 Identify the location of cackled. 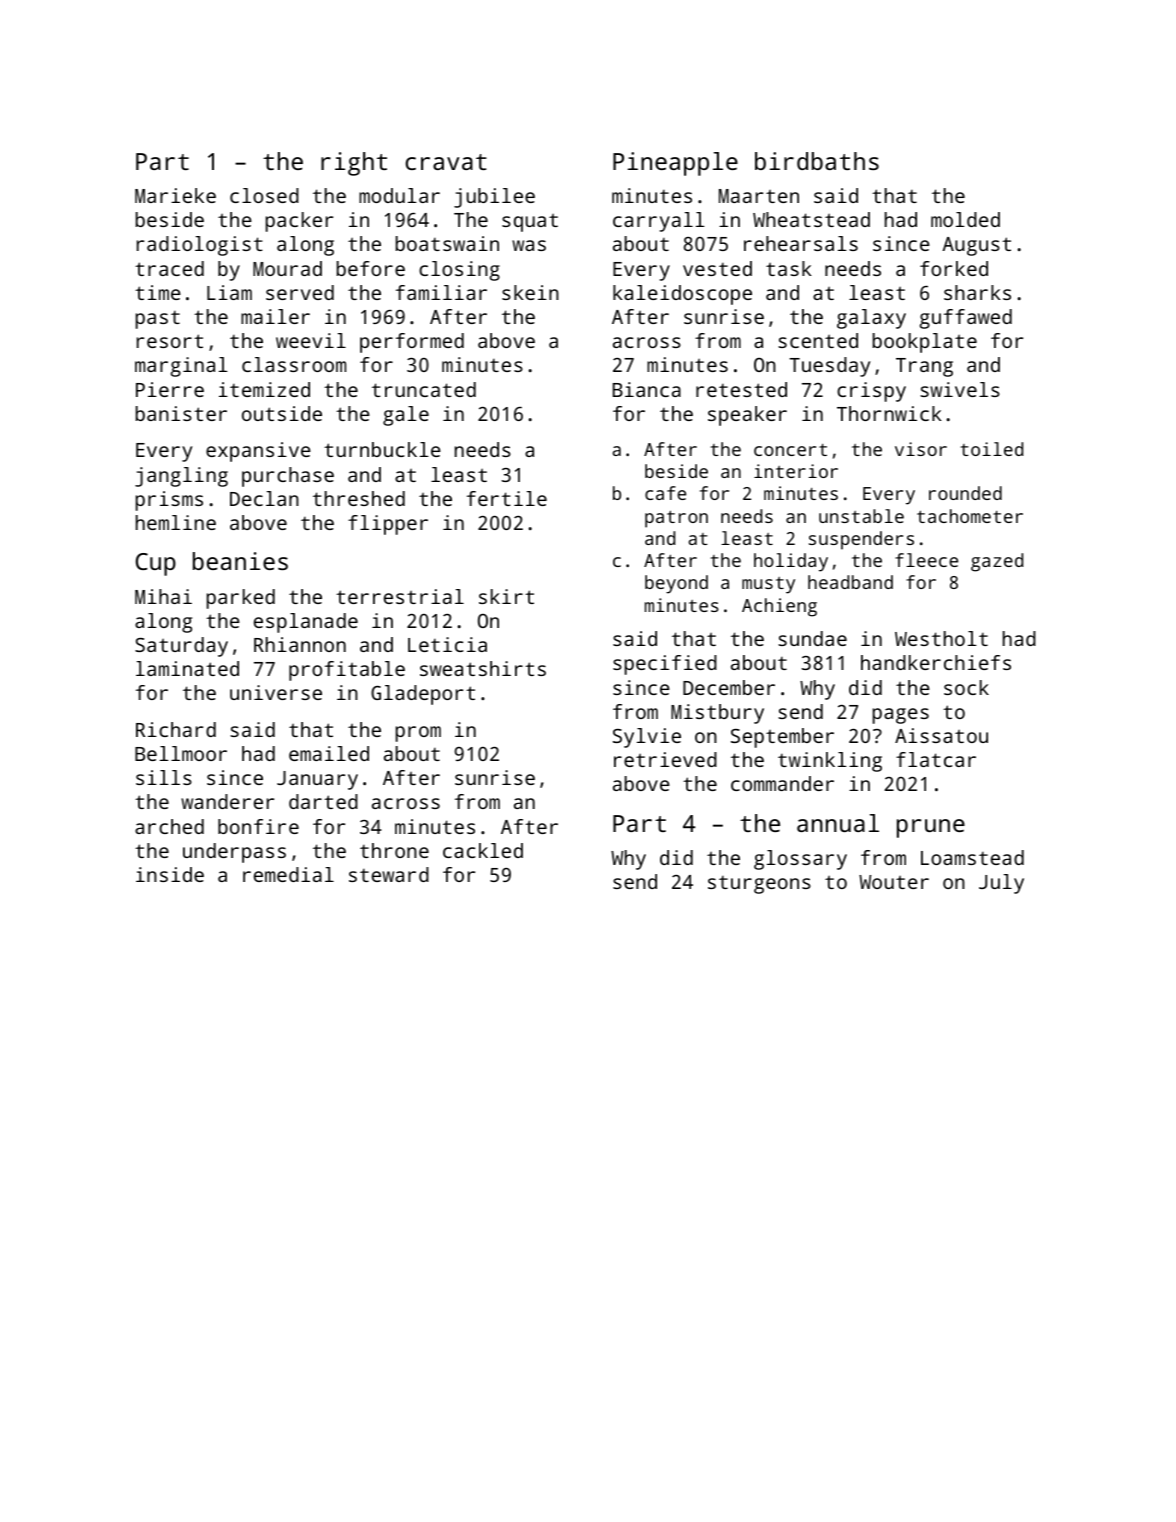
(483, 850).
